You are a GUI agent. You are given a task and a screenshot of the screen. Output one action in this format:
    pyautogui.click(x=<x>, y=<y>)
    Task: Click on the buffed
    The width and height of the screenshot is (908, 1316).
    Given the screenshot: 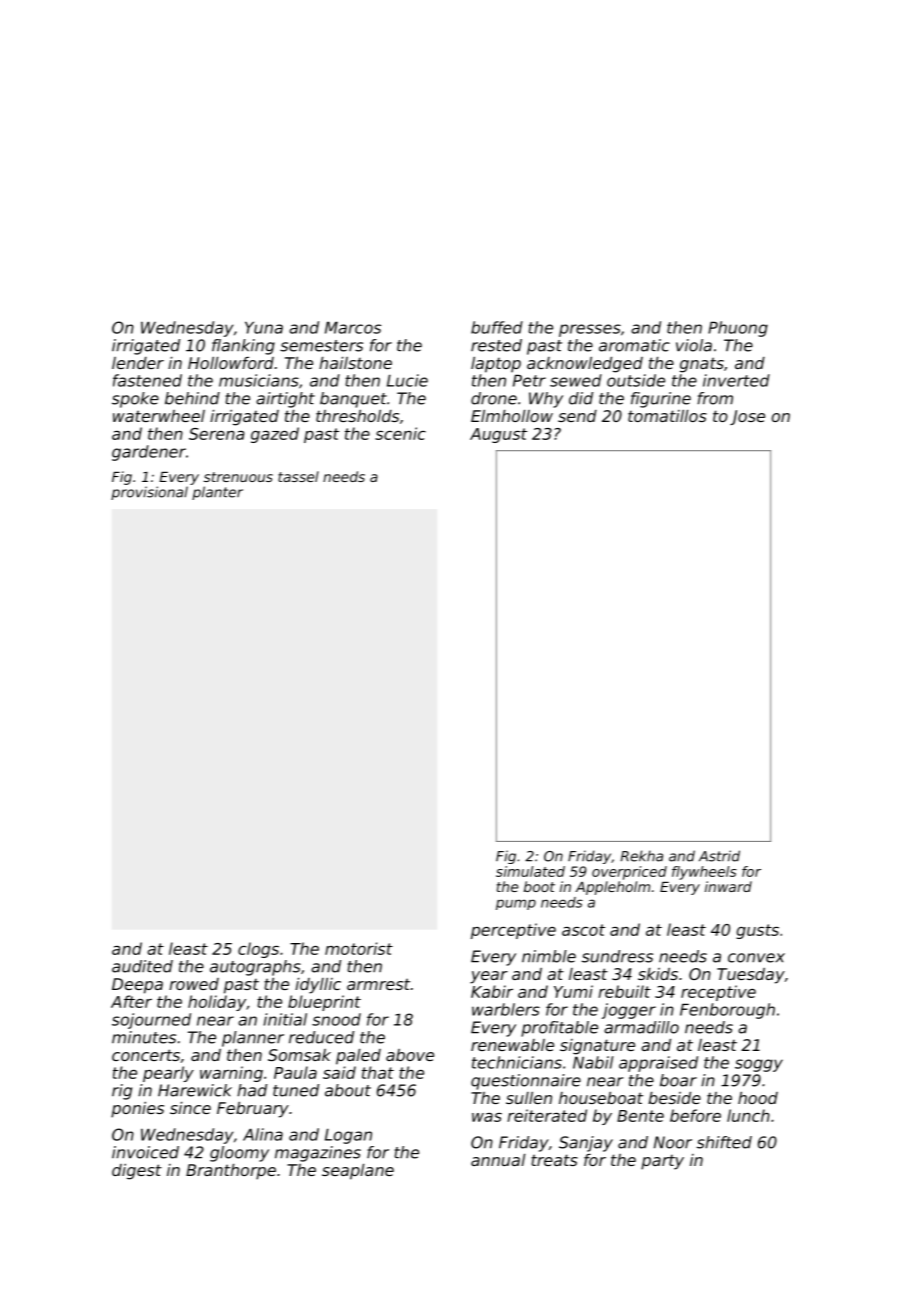 What is the action you would take?
    pyautogui.click(x=497, y=327)
